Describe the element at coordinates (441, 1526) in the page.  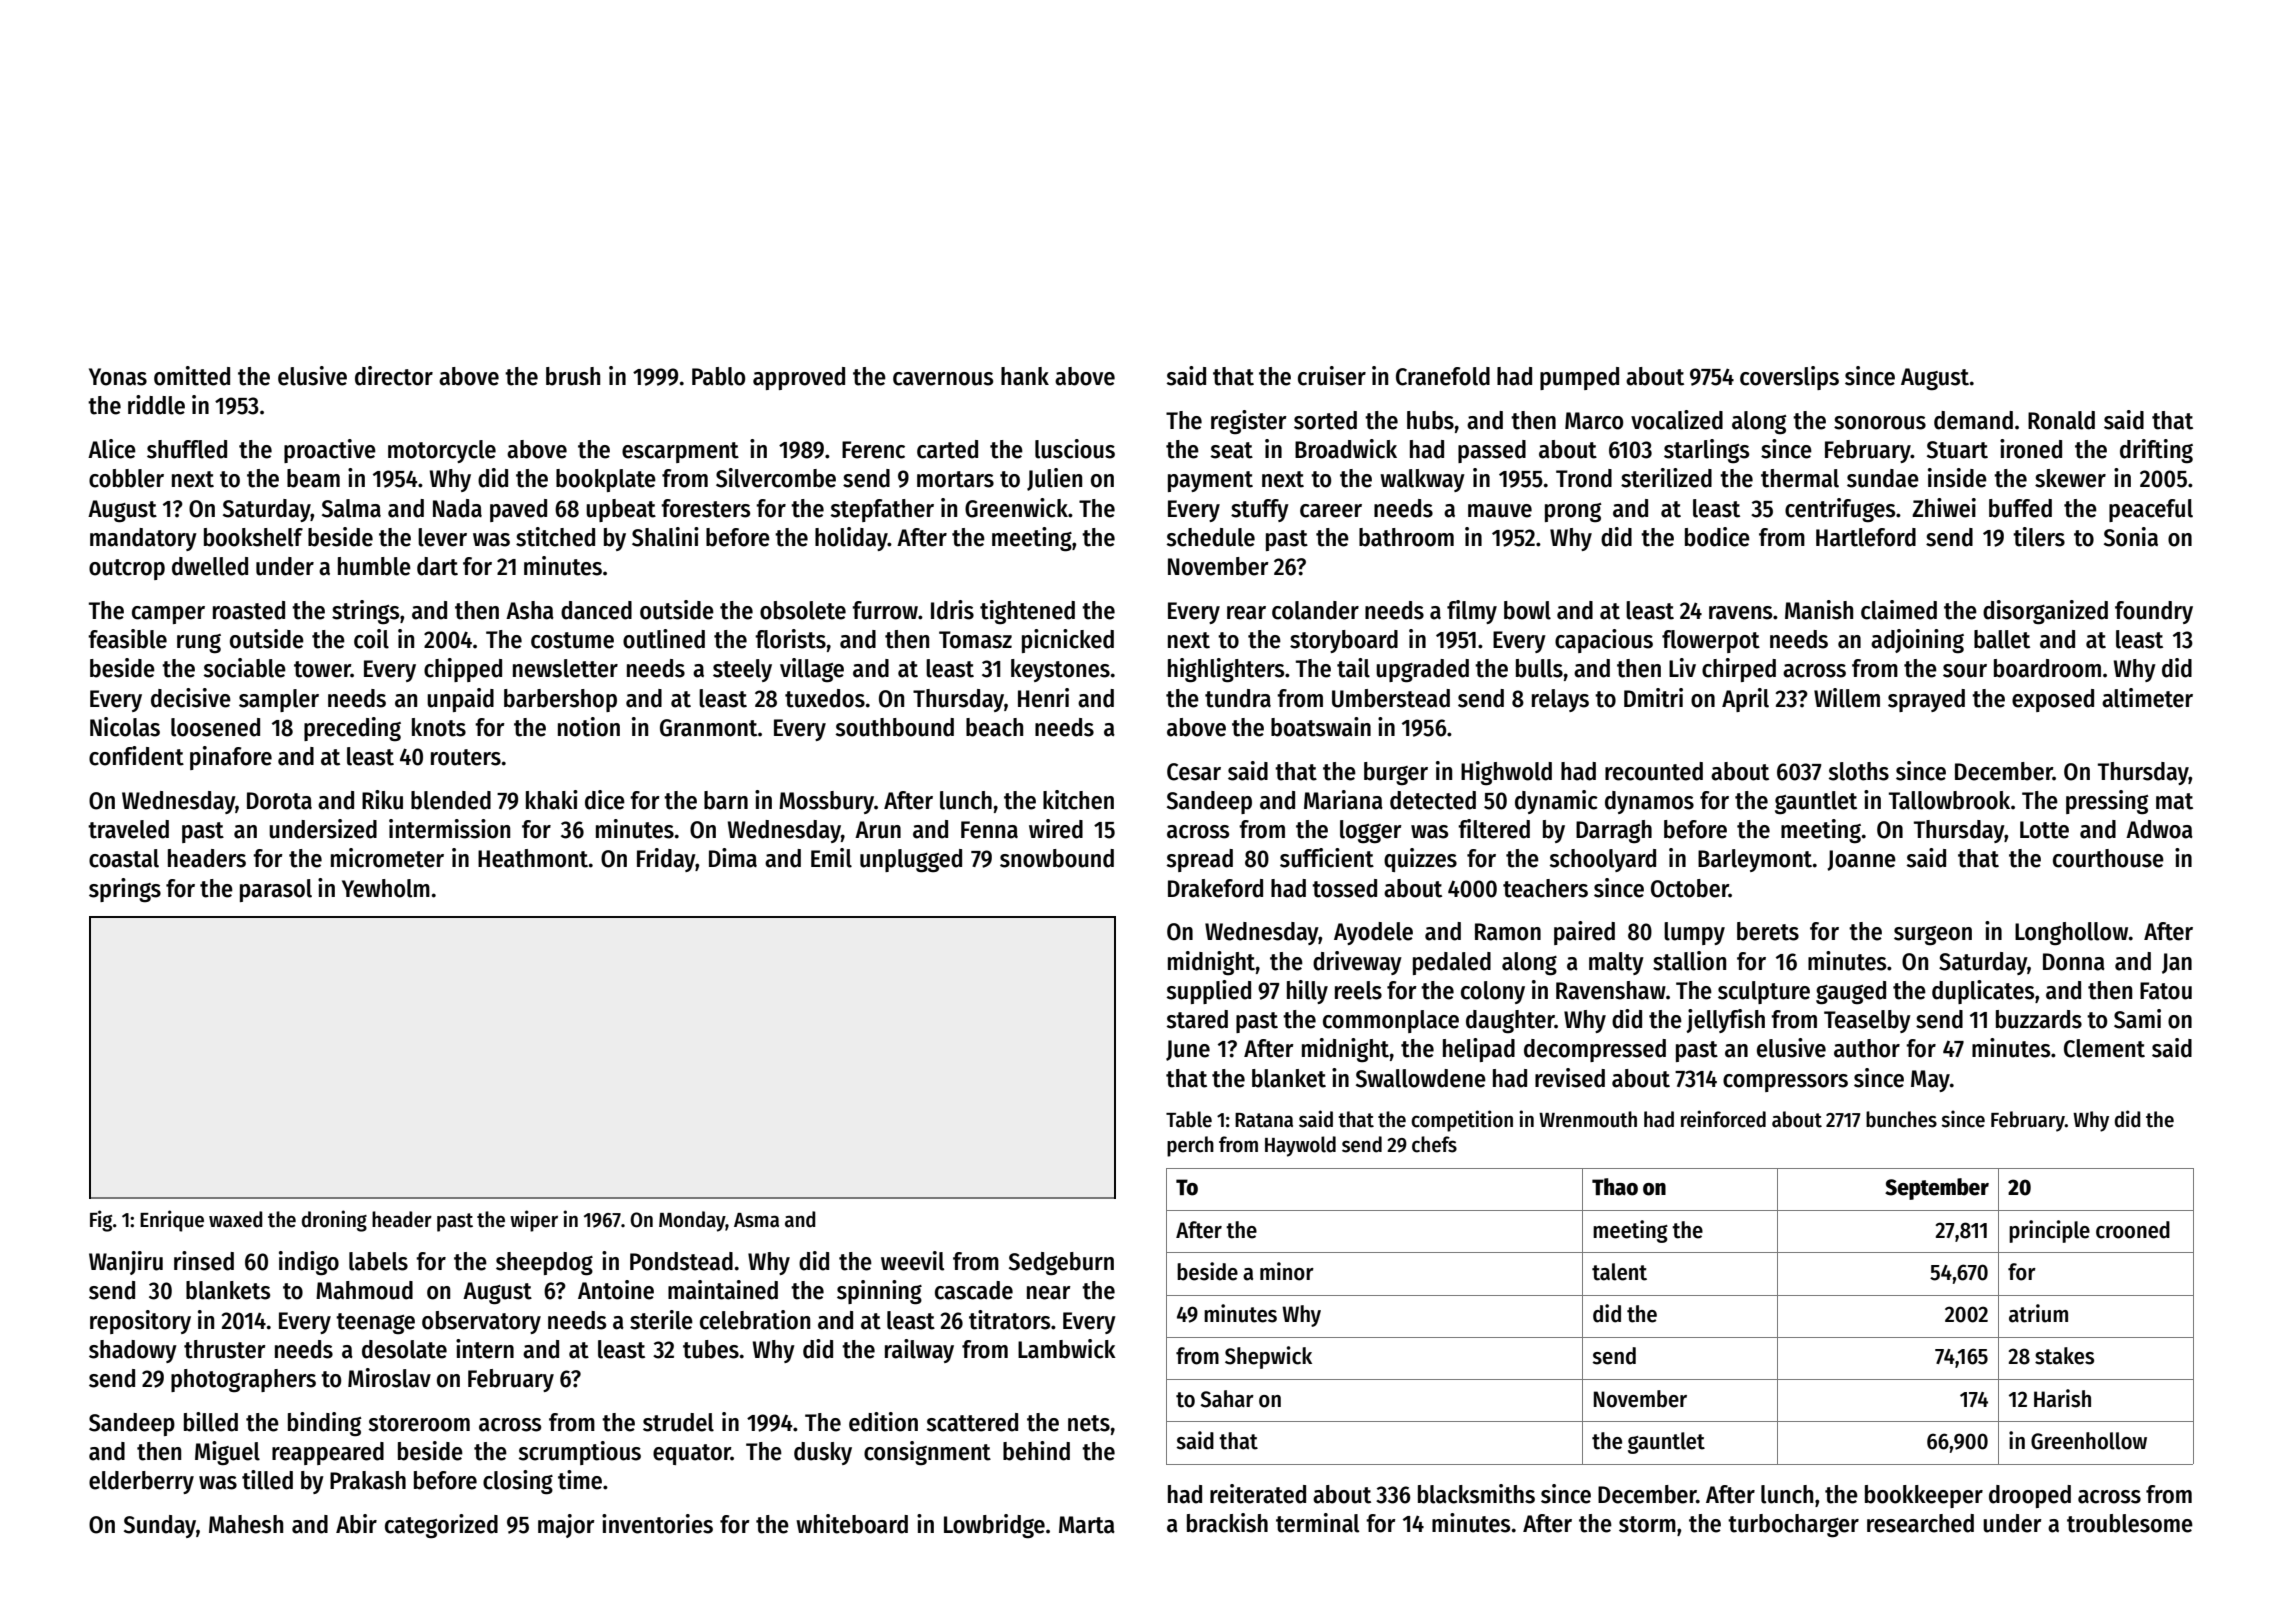
I see `categorized` at that location.
